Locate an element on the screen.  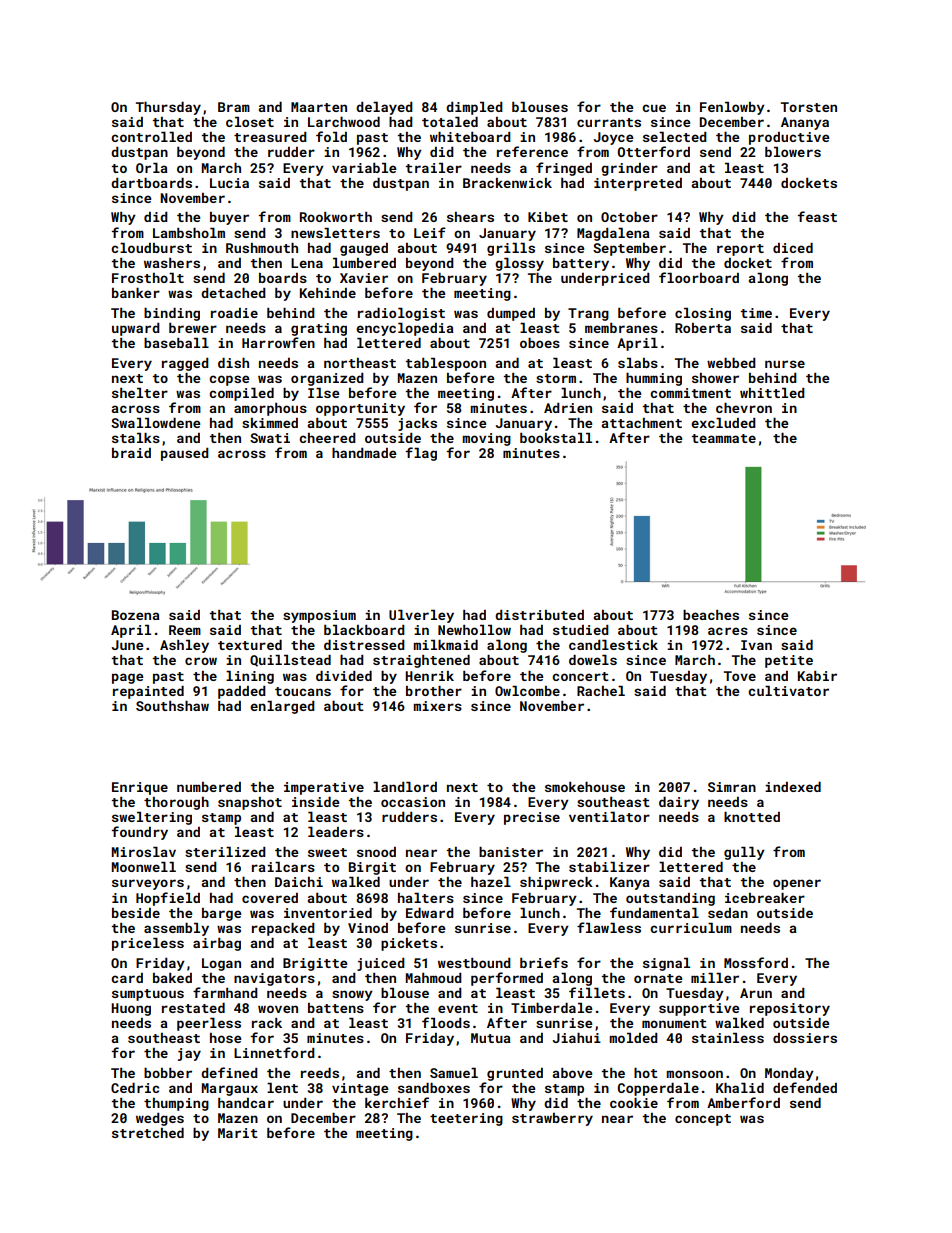
thumping is located at coordinates (176, 1104).
